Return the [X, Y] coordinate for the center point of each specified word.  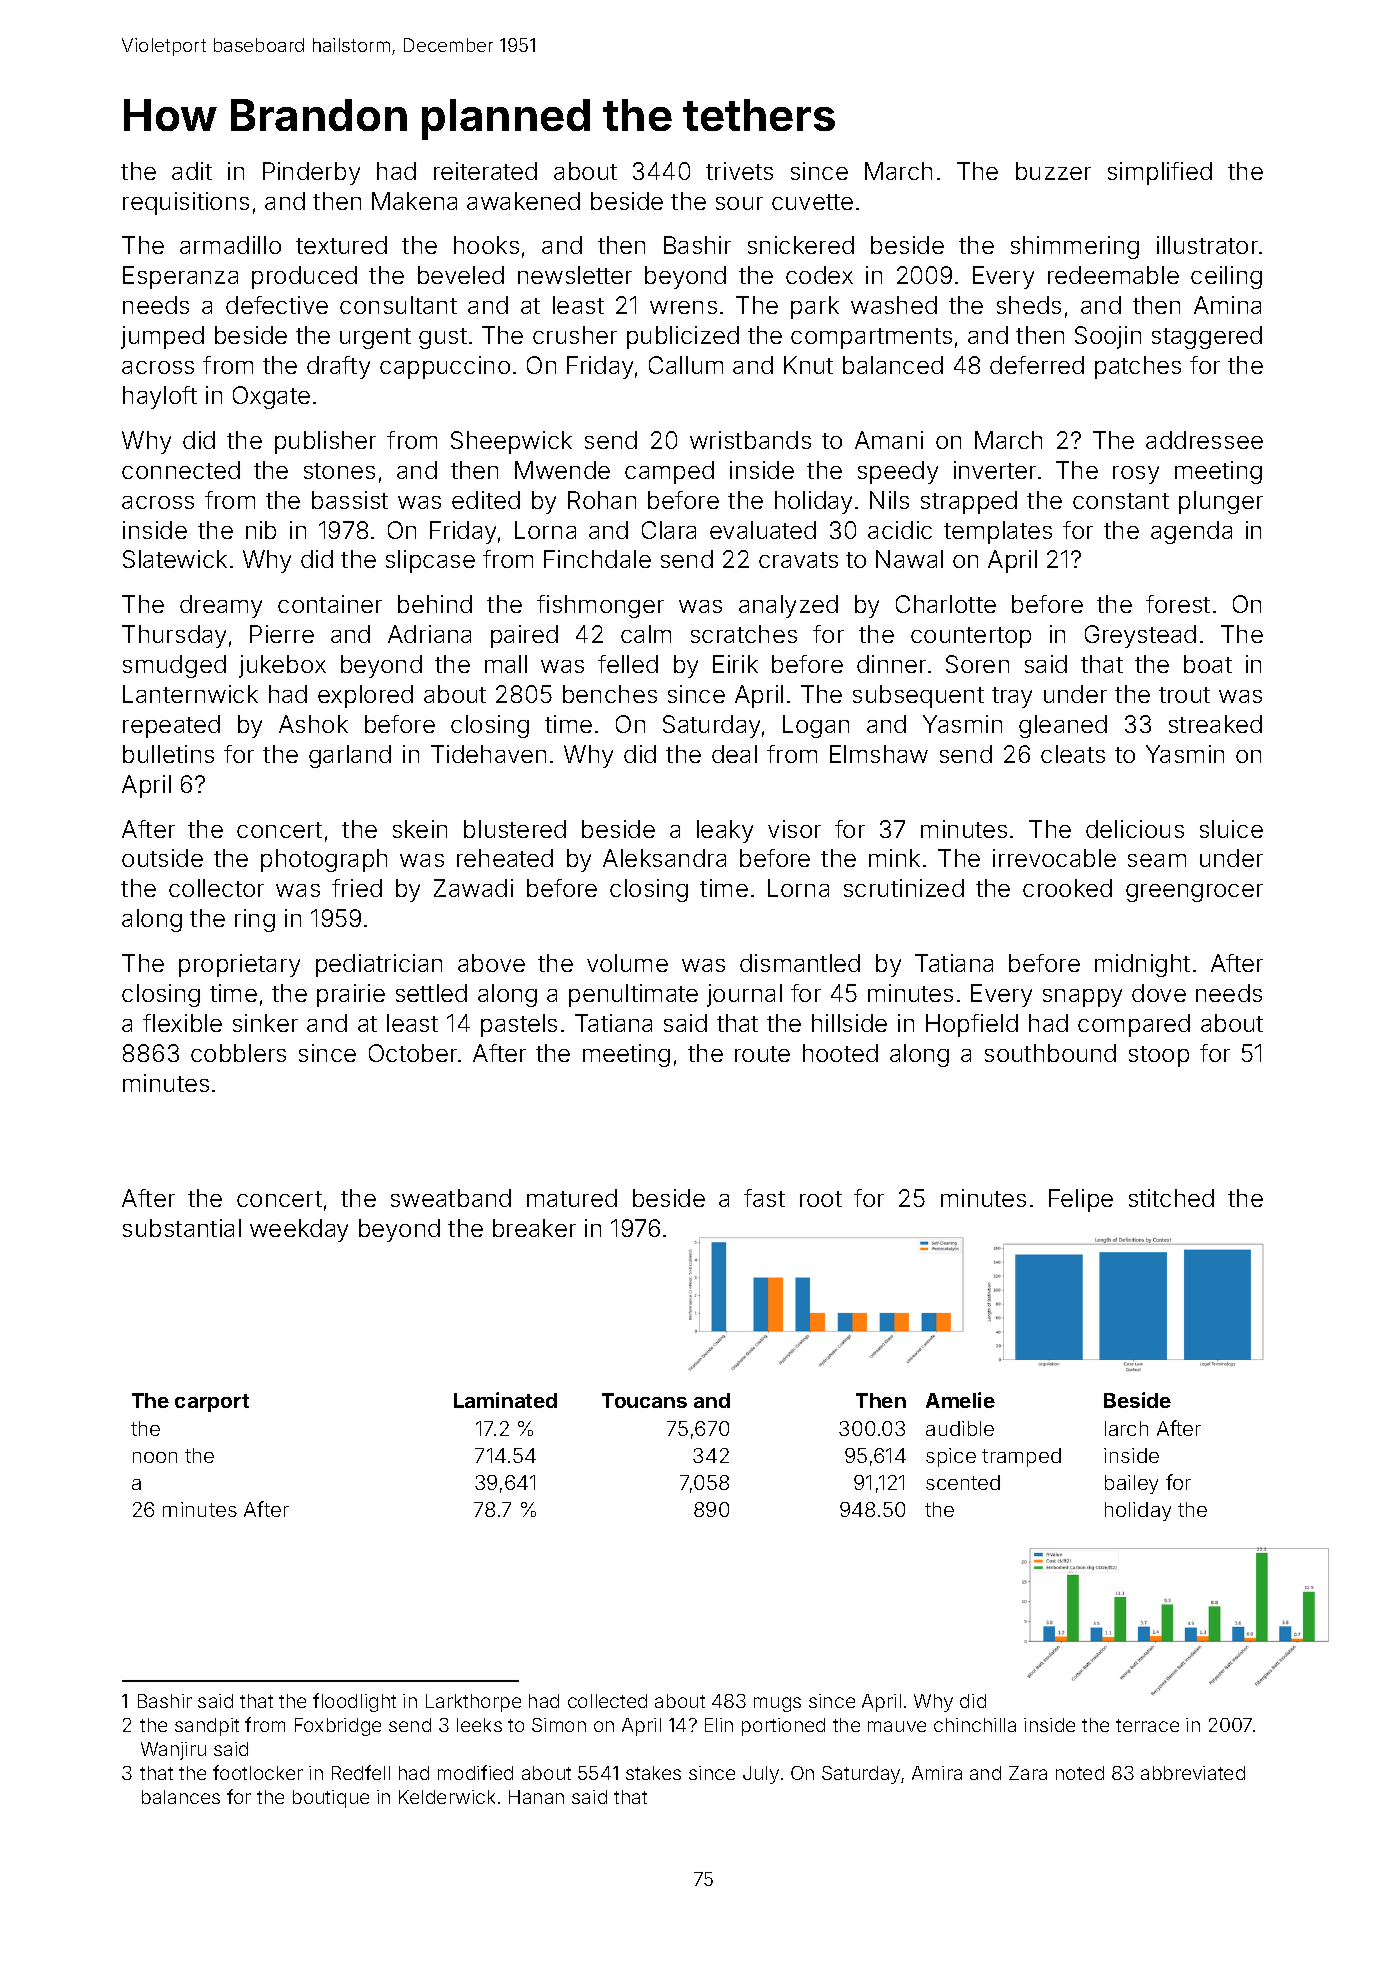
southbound [1050, 1053]
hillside [849, 1023]
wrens [683, 307]
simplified [1160, 173]
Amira [937, 1773]
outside [162, 858]
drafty [338, 367]
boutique [331, 1799]
